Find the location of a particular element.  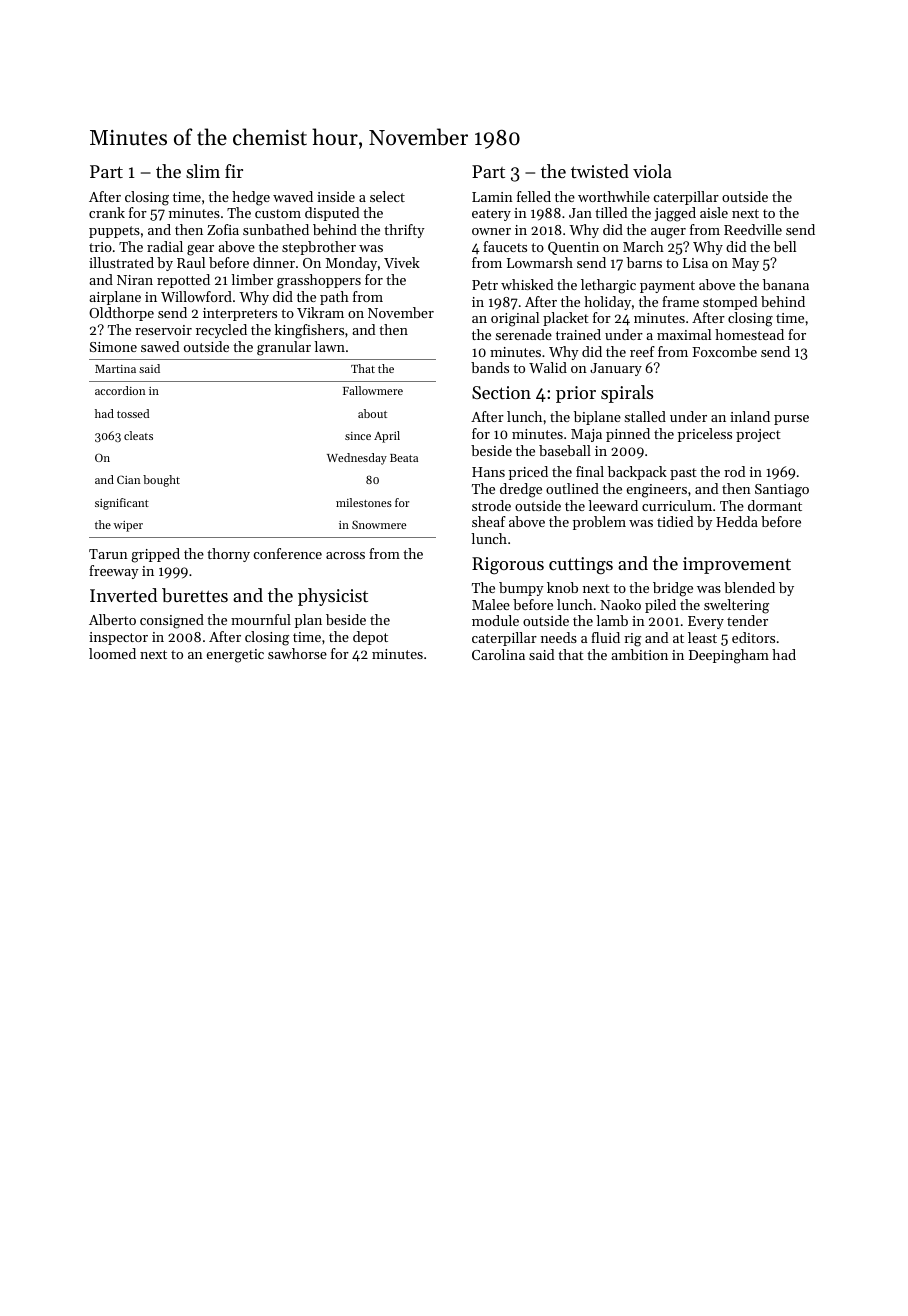

slim is located at coordinates (203, 171).
